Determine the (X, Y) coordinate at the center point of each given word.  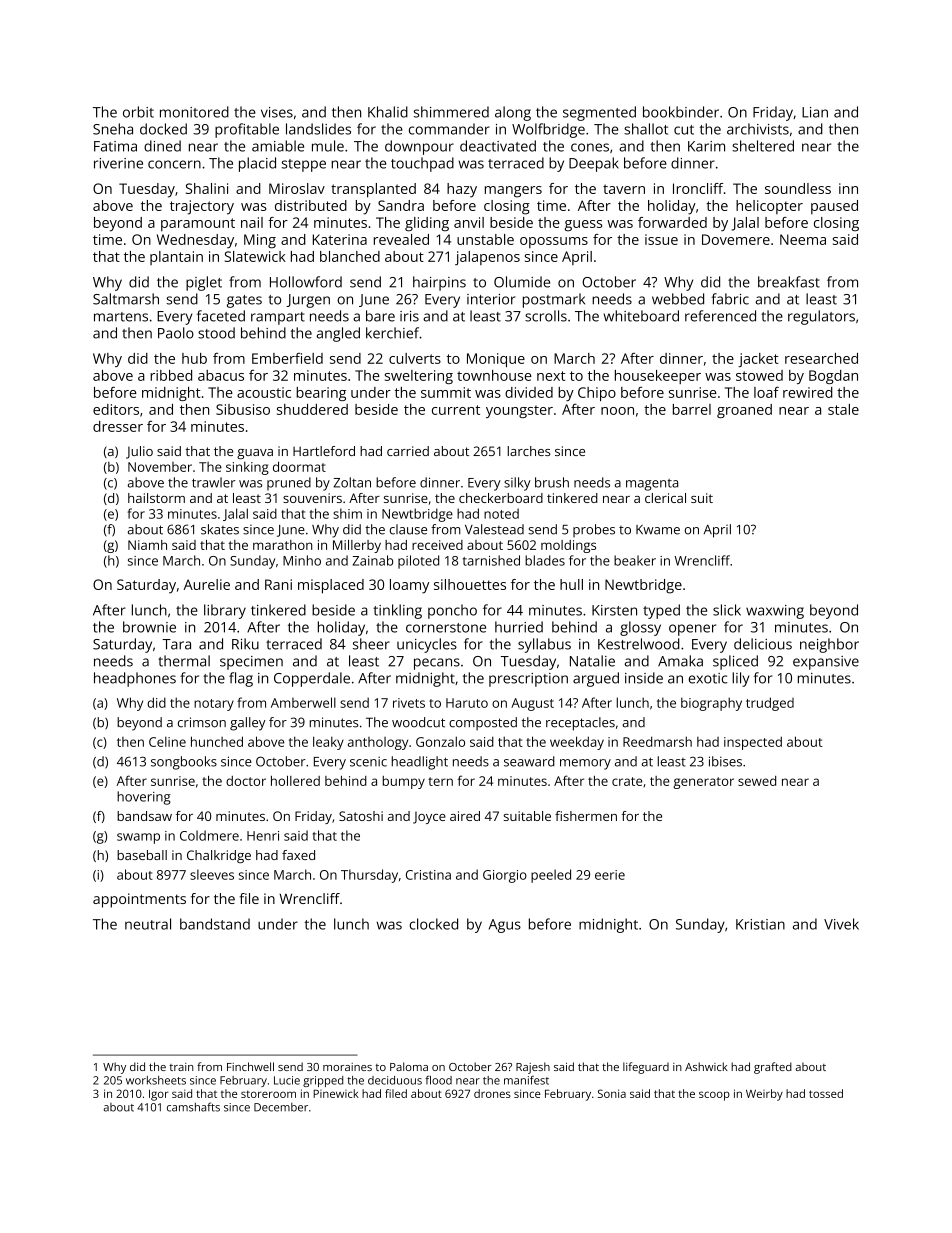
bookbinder (681, 112)
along (513, 113)
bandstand (215, 924)
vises (277, 112)
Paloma (409, 1066)
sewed (757, 781)
